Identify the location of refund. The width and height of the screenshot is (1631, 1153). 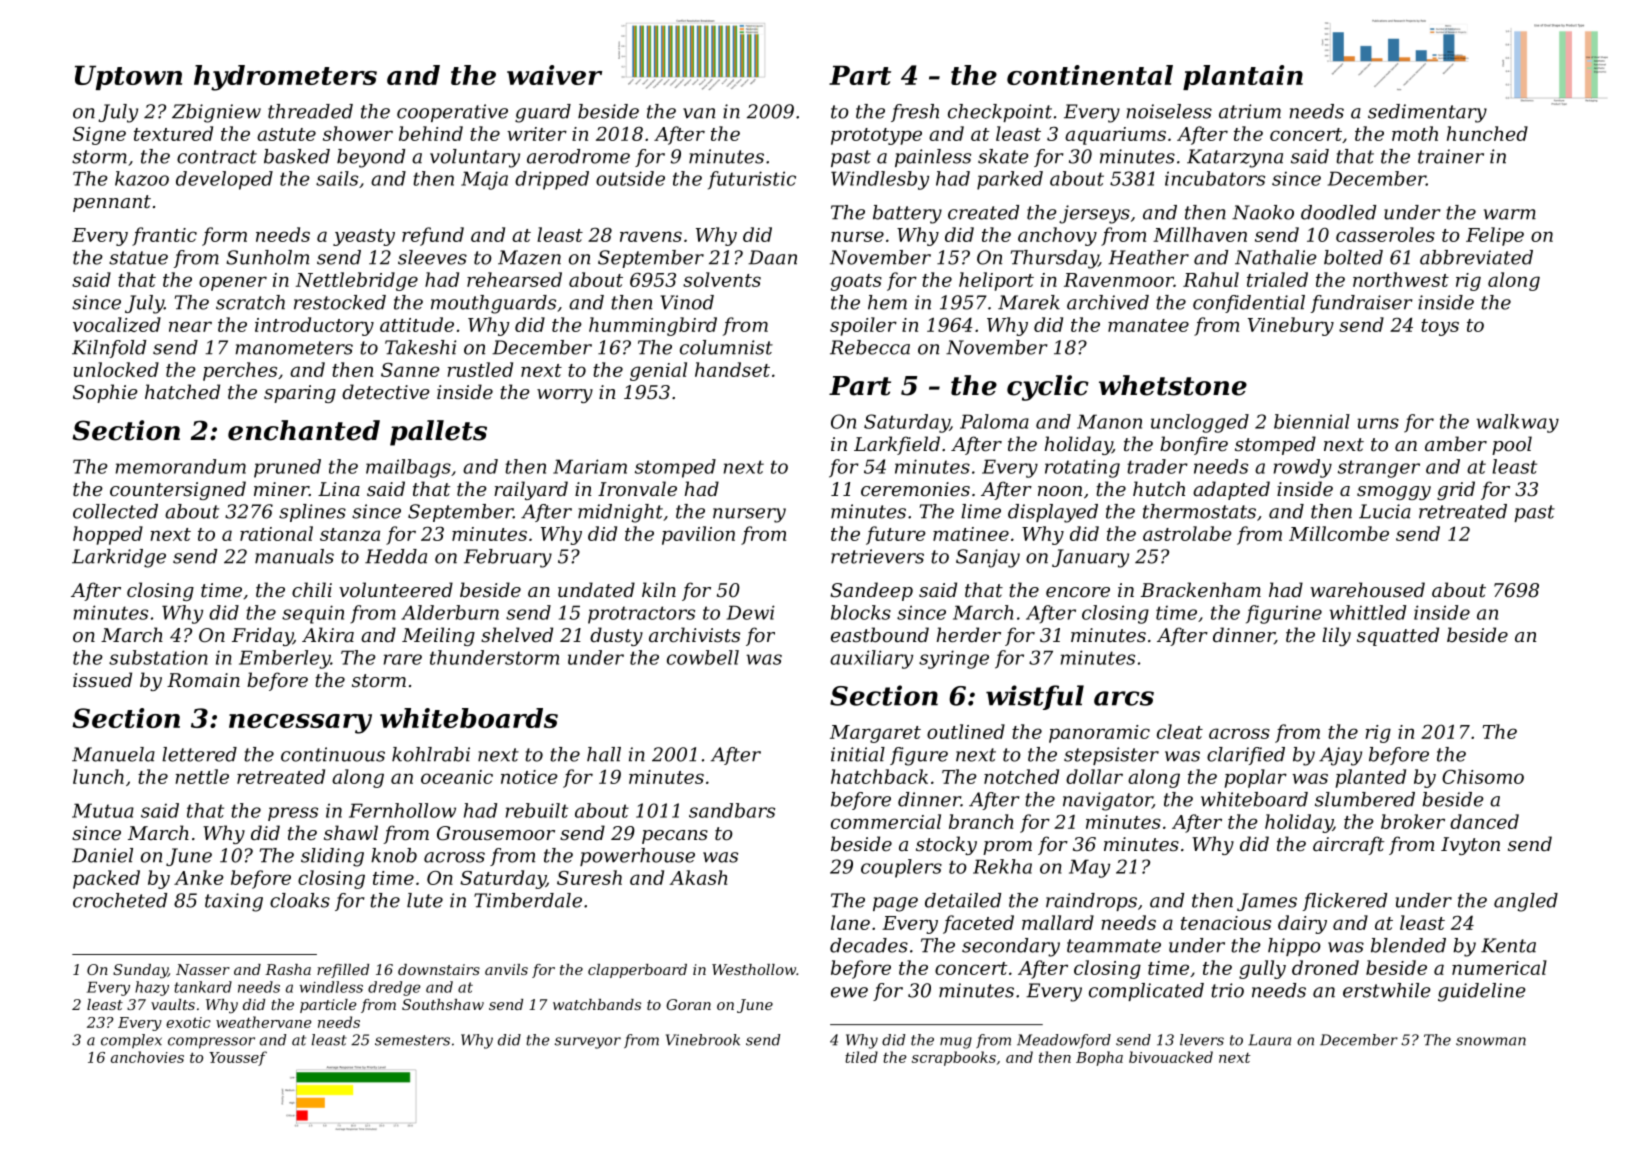
(433, 236).
